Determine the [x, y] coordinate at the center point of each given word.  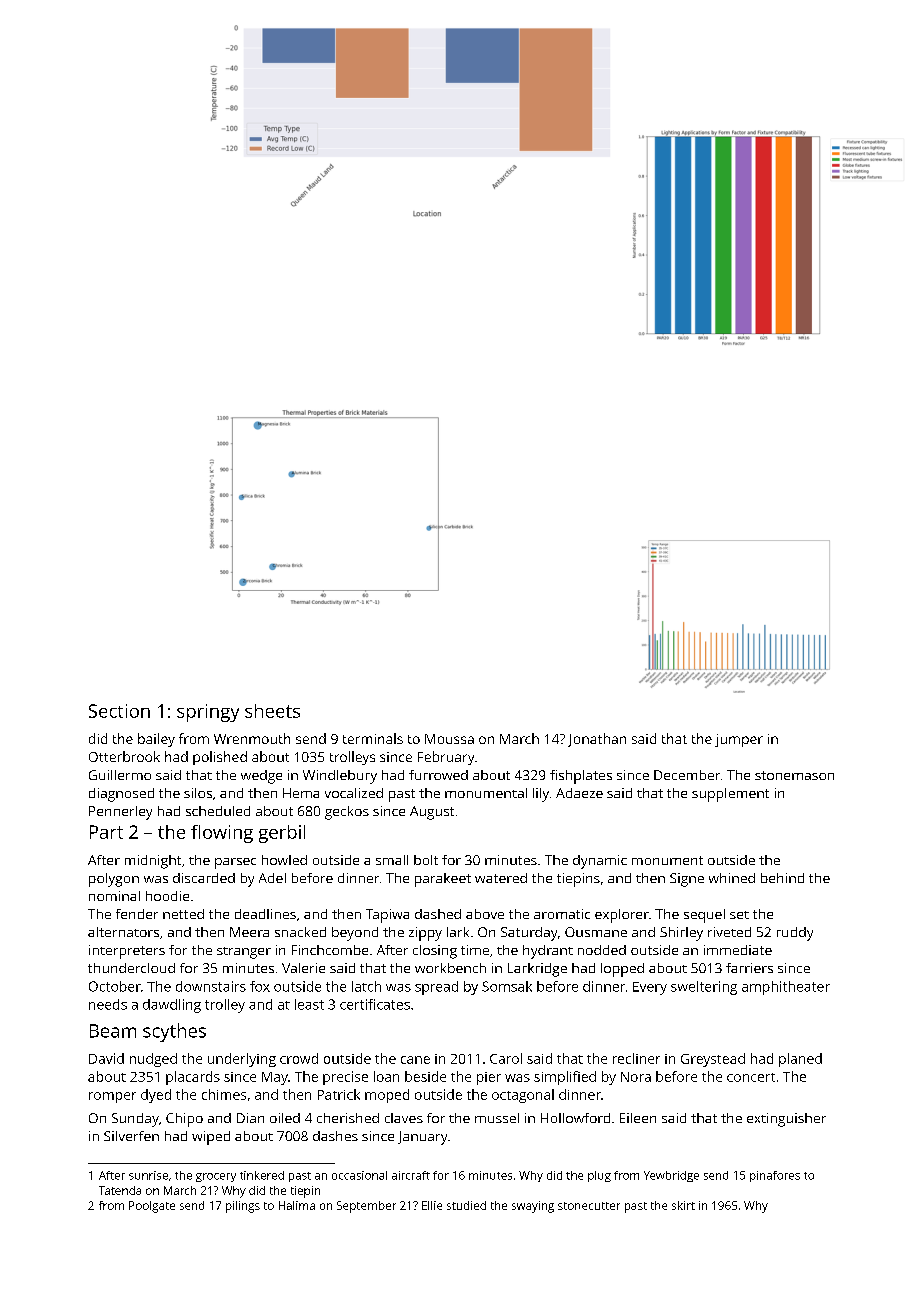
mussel [497, 1118]
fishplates [581, 777]
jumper [739, 740]
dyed [156, 1096]
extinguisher [786, 1120]
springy [208, 713]
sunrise [148, 1175]
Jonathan [597, 740]
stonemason [794, 775]
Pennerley [120, 813]
